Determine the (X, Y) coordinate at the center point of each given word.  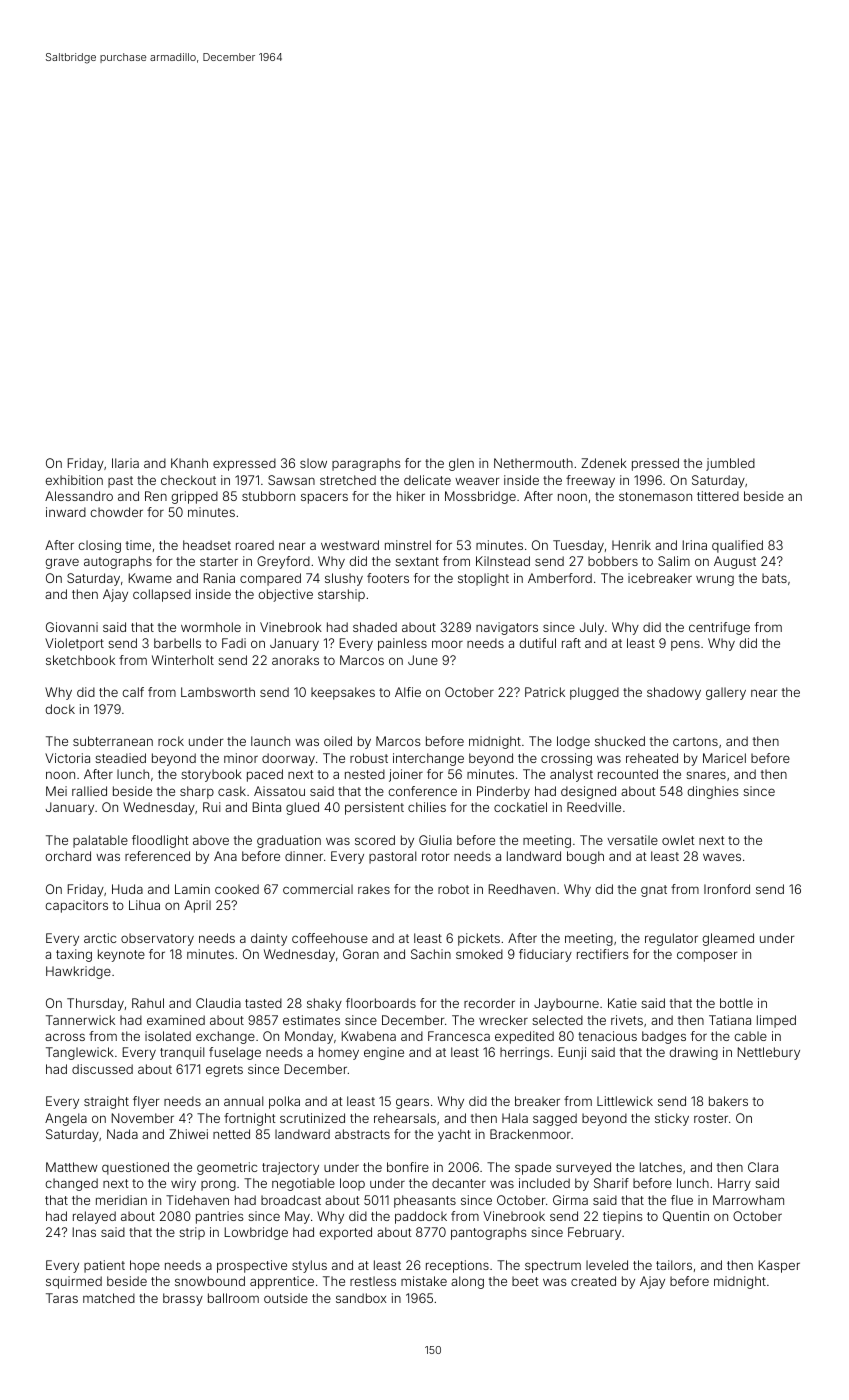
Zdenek (604, 463)
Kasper (779, 1266)
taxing (74, 955)
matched (109, 1298)
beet (525, 1281)
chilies (427, 807)
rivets (627, 1020)
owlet (678, 840)
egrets (224, 1071)
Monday (309, 1037)
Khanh (189, 463)
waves (722, 857)
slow (313, 463)
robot (453, 889)
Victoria (67, 758)
